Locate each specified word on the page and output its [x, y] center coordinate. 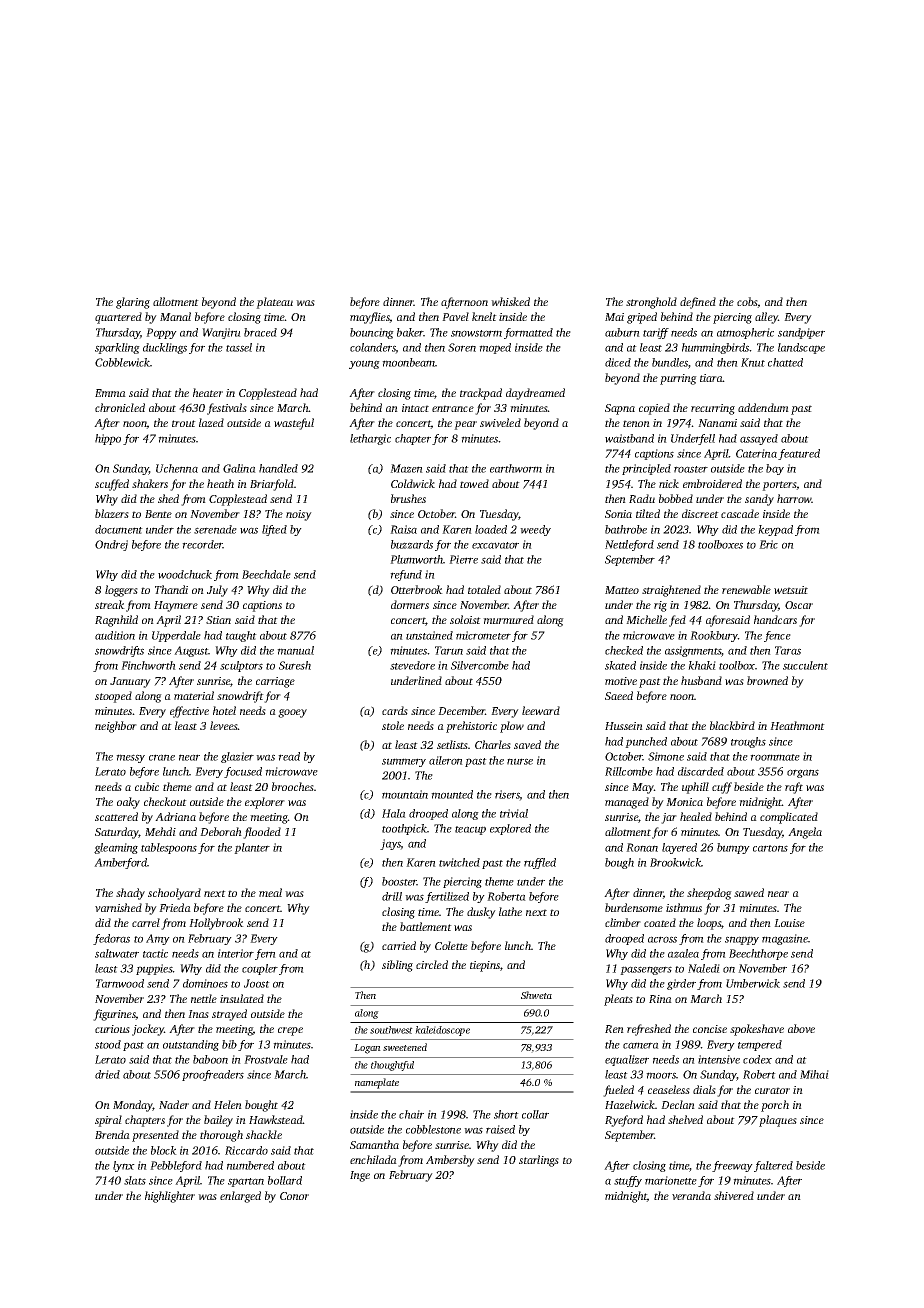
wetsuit [791, 590]
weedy [535, 530]
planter [252, 848]
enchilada [373, 1159]
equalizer [627, 1060]
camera [641, 1045]
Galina [239, 468]
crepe [290, 1031]
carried [399, 945]
